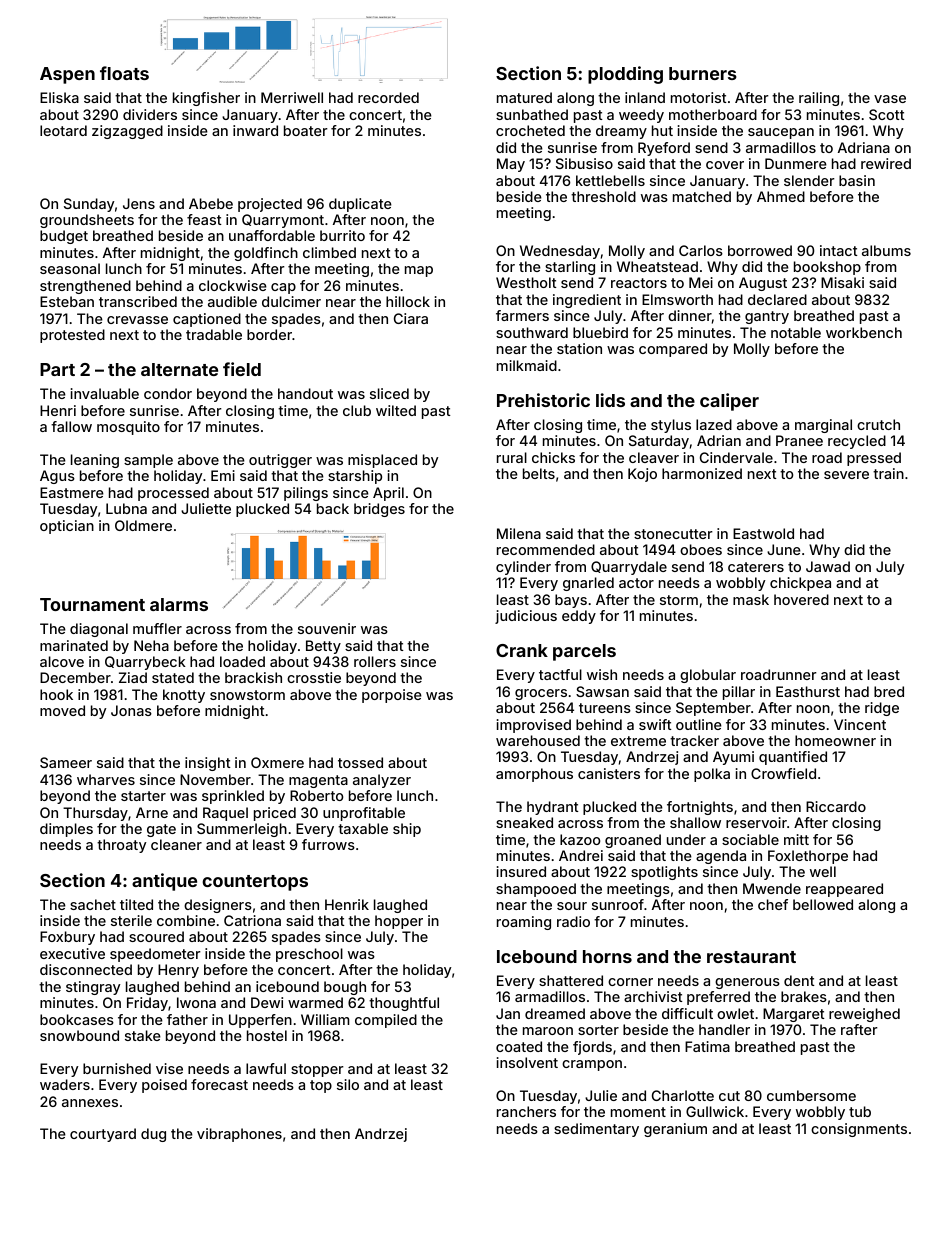 This screenshot has width=952, height=1233. What do you see at coordinates (151, 645) in the screenshot?
I see `Neha` at bounding box center [151, 645].
